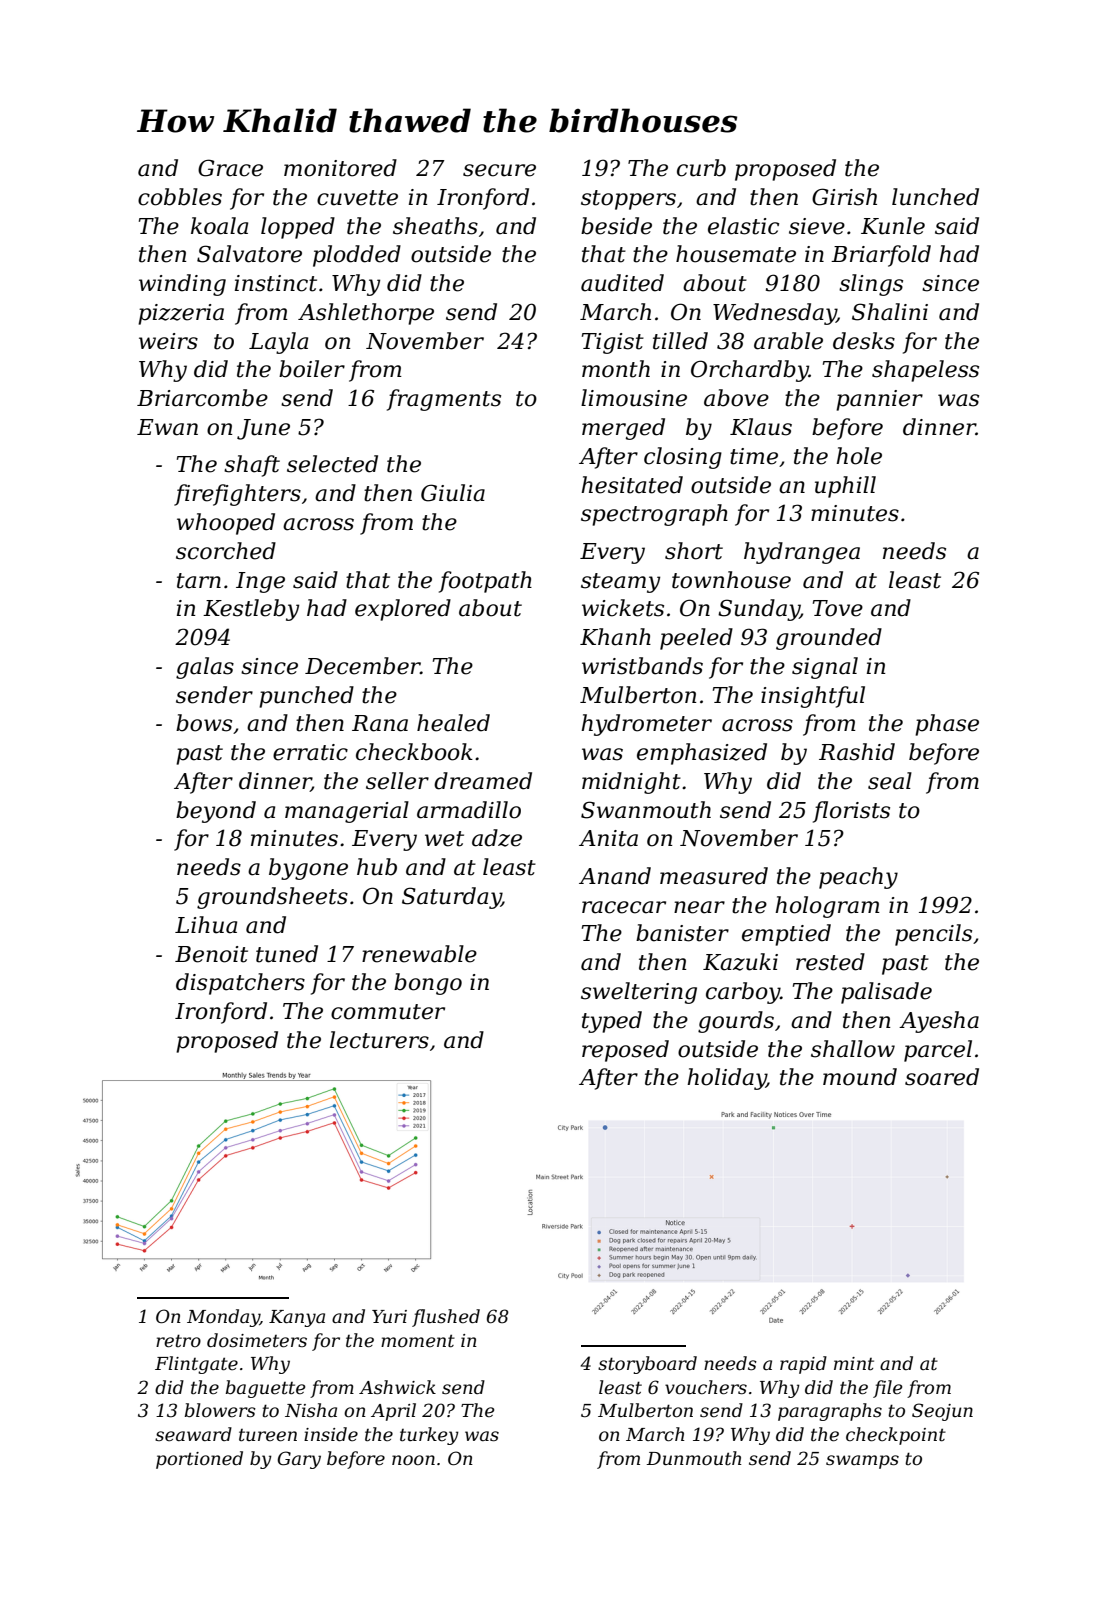 This screenshot has height=1620, width=1118. I want to click on managerial, so click(347, 812).
